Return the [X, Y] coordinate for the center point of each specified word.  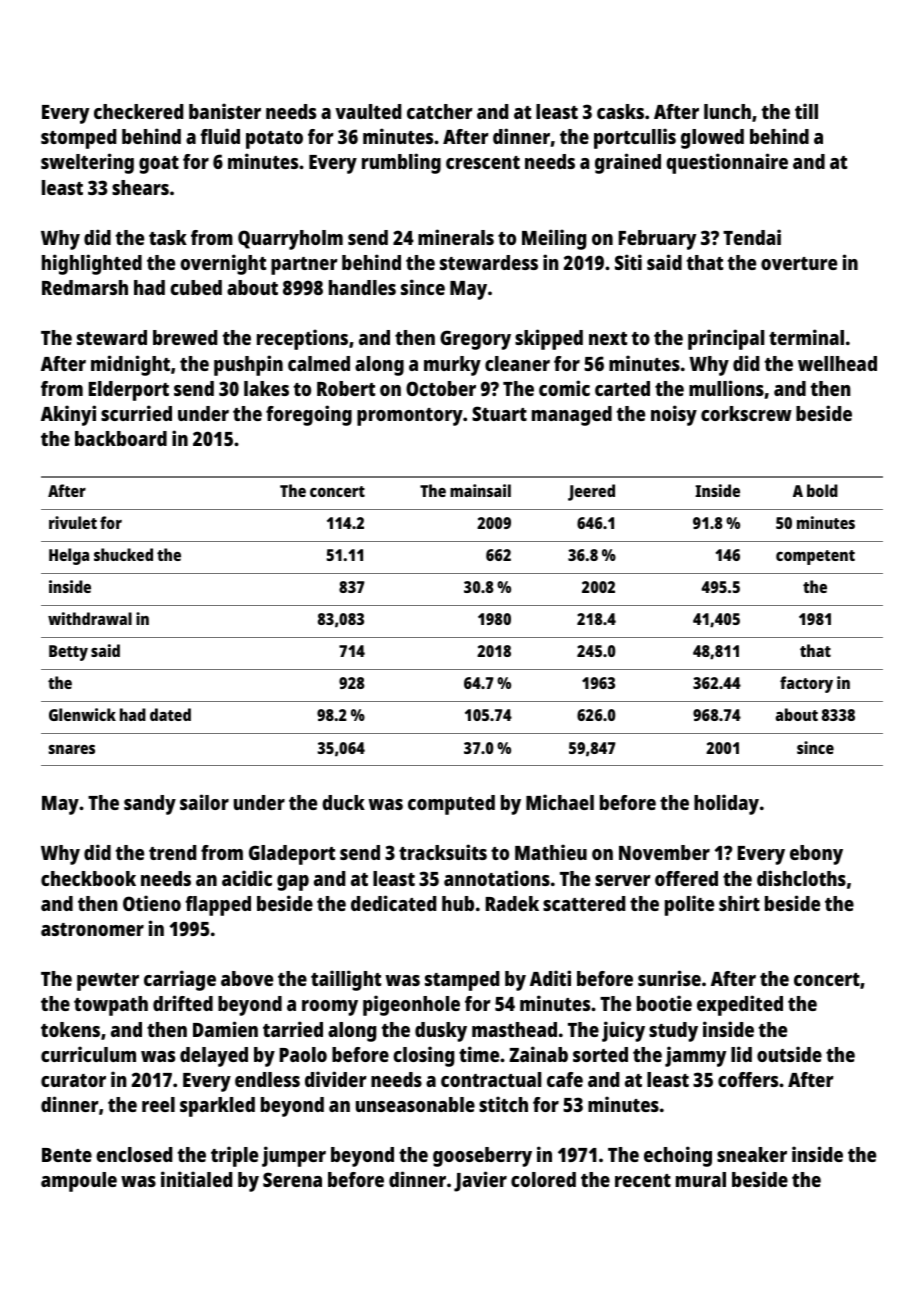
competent [815, 557]
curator [73, 1080]
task [168, 237]
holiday [726, 804]
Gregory [475, 340]
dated [170, 714]
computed [451, 805]
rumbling [401, 163]
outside [789, 1054]
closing [423, 1056]
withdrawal [90, 618]
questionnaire [727, 163]
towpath [111, 1006]
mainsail [480, 490]
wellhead [837, 363]
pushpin [248, 365]
